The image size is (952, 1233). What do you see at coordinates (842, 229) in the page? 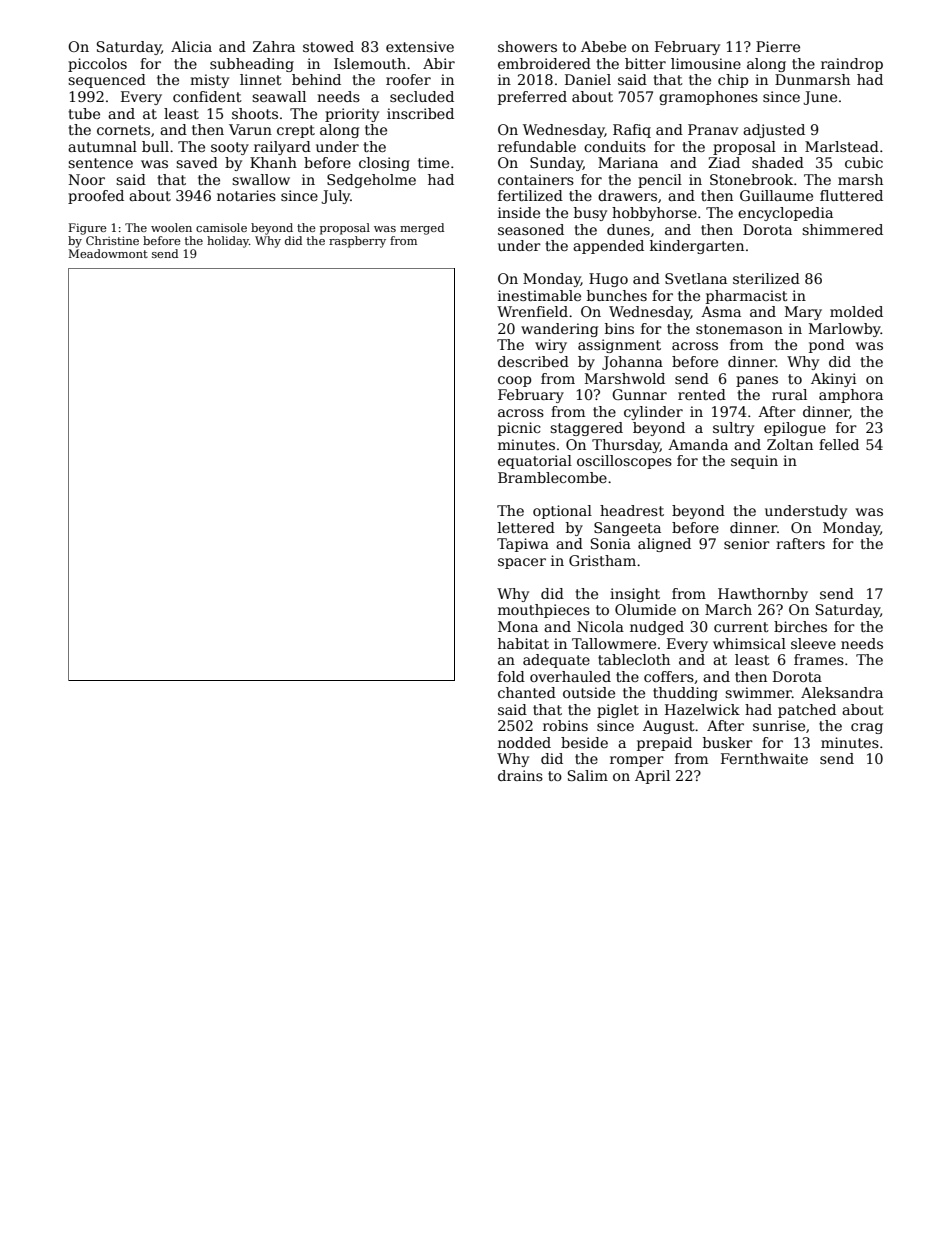
I see `shimmered` at bounding box center [842, 229].
